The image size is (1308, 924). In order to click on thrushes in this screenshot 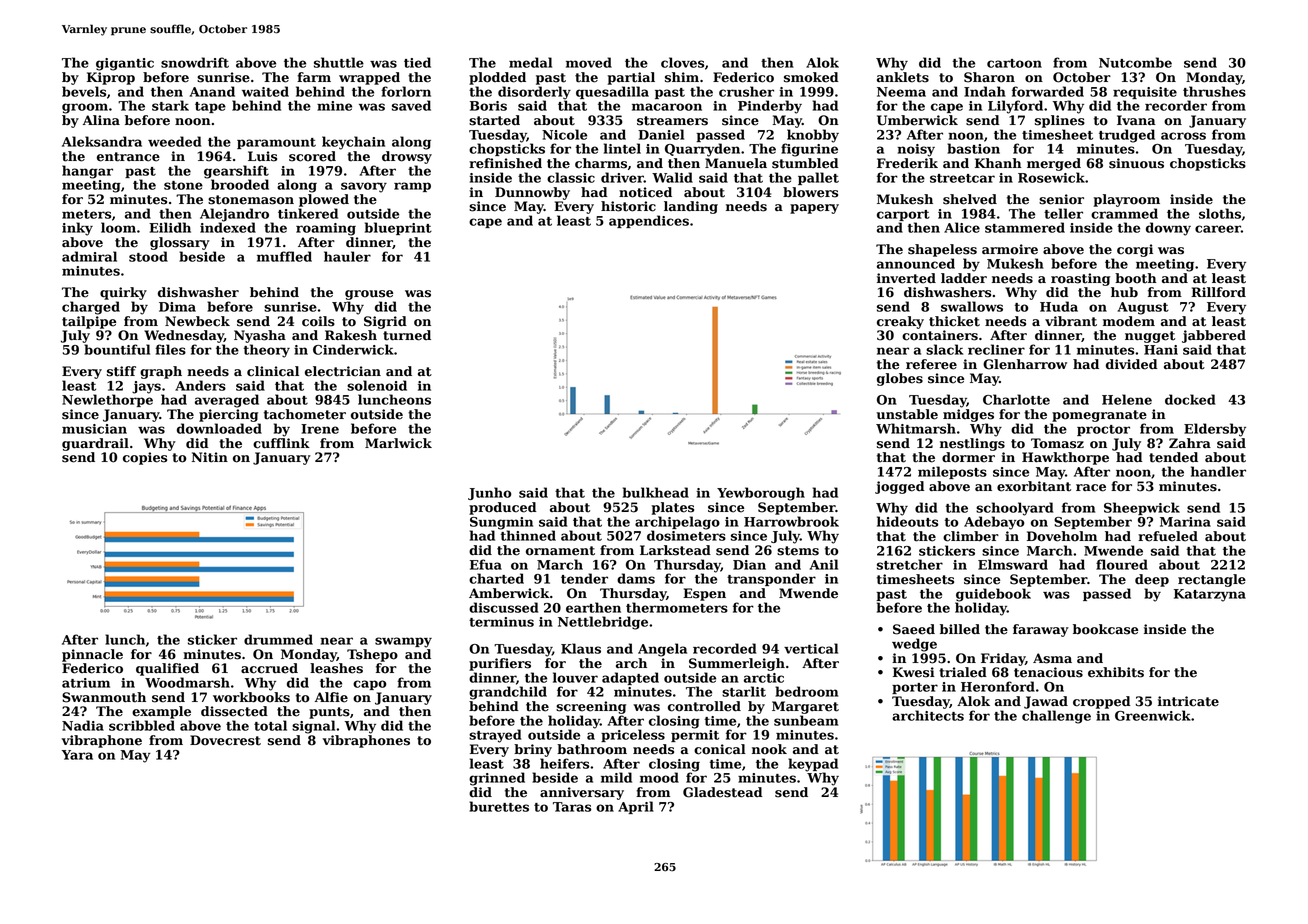, I will do `click(1214, 91)`.
